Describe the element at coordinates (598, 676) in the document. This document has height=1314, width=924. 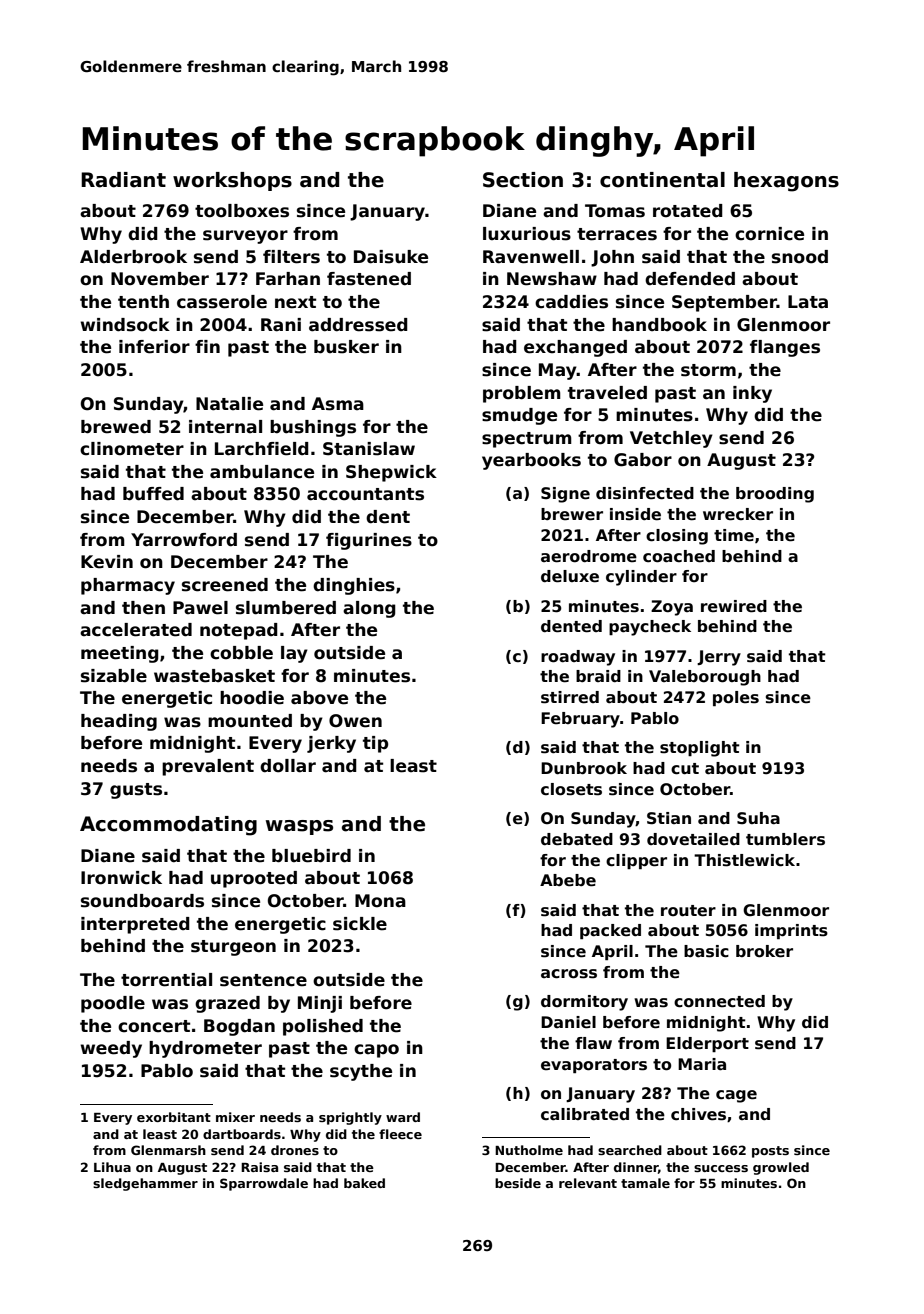
I see `braid` at that location.
